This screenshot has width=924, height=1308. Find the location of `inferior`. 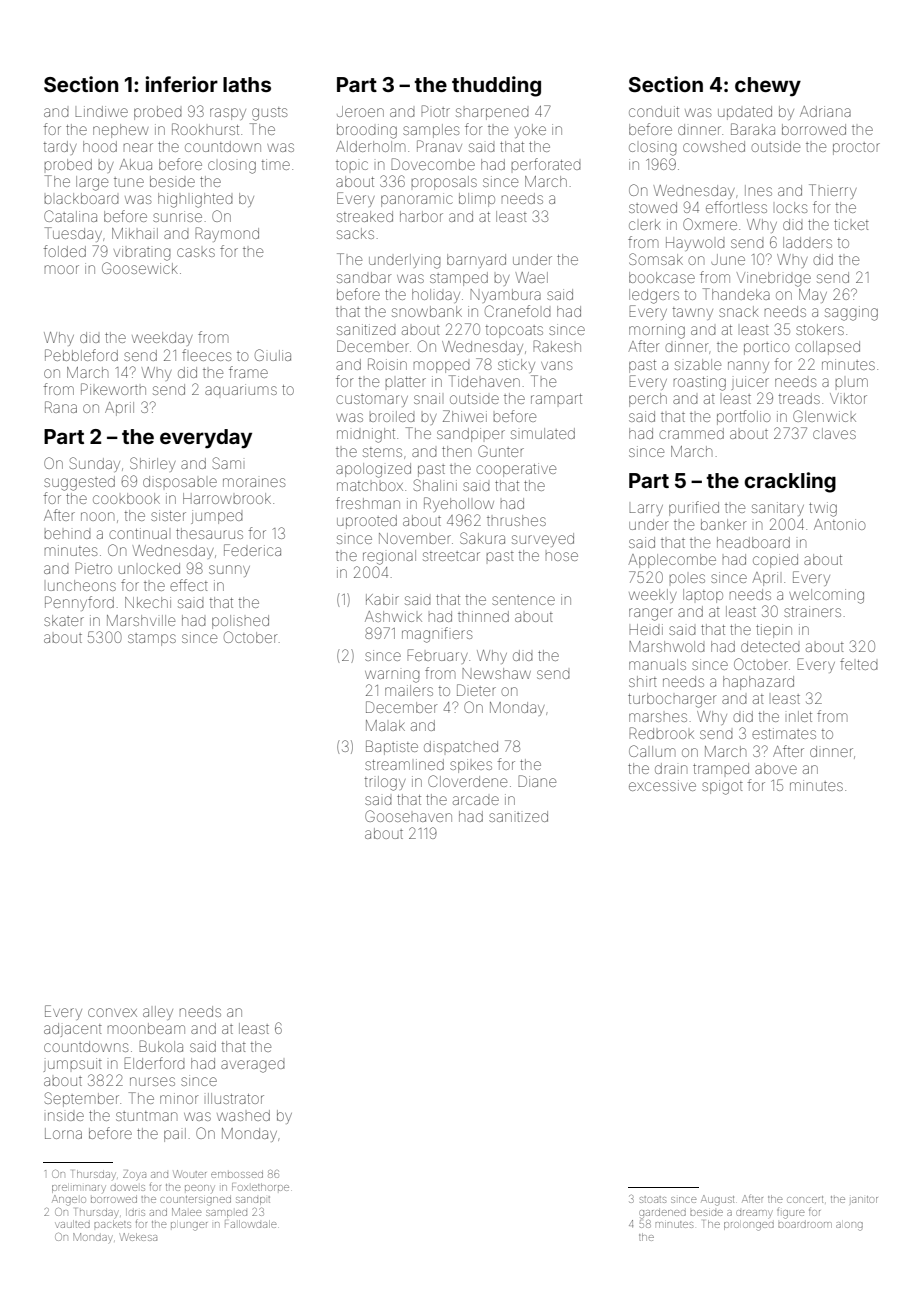

inferior is located at coordinates (182, 84).
